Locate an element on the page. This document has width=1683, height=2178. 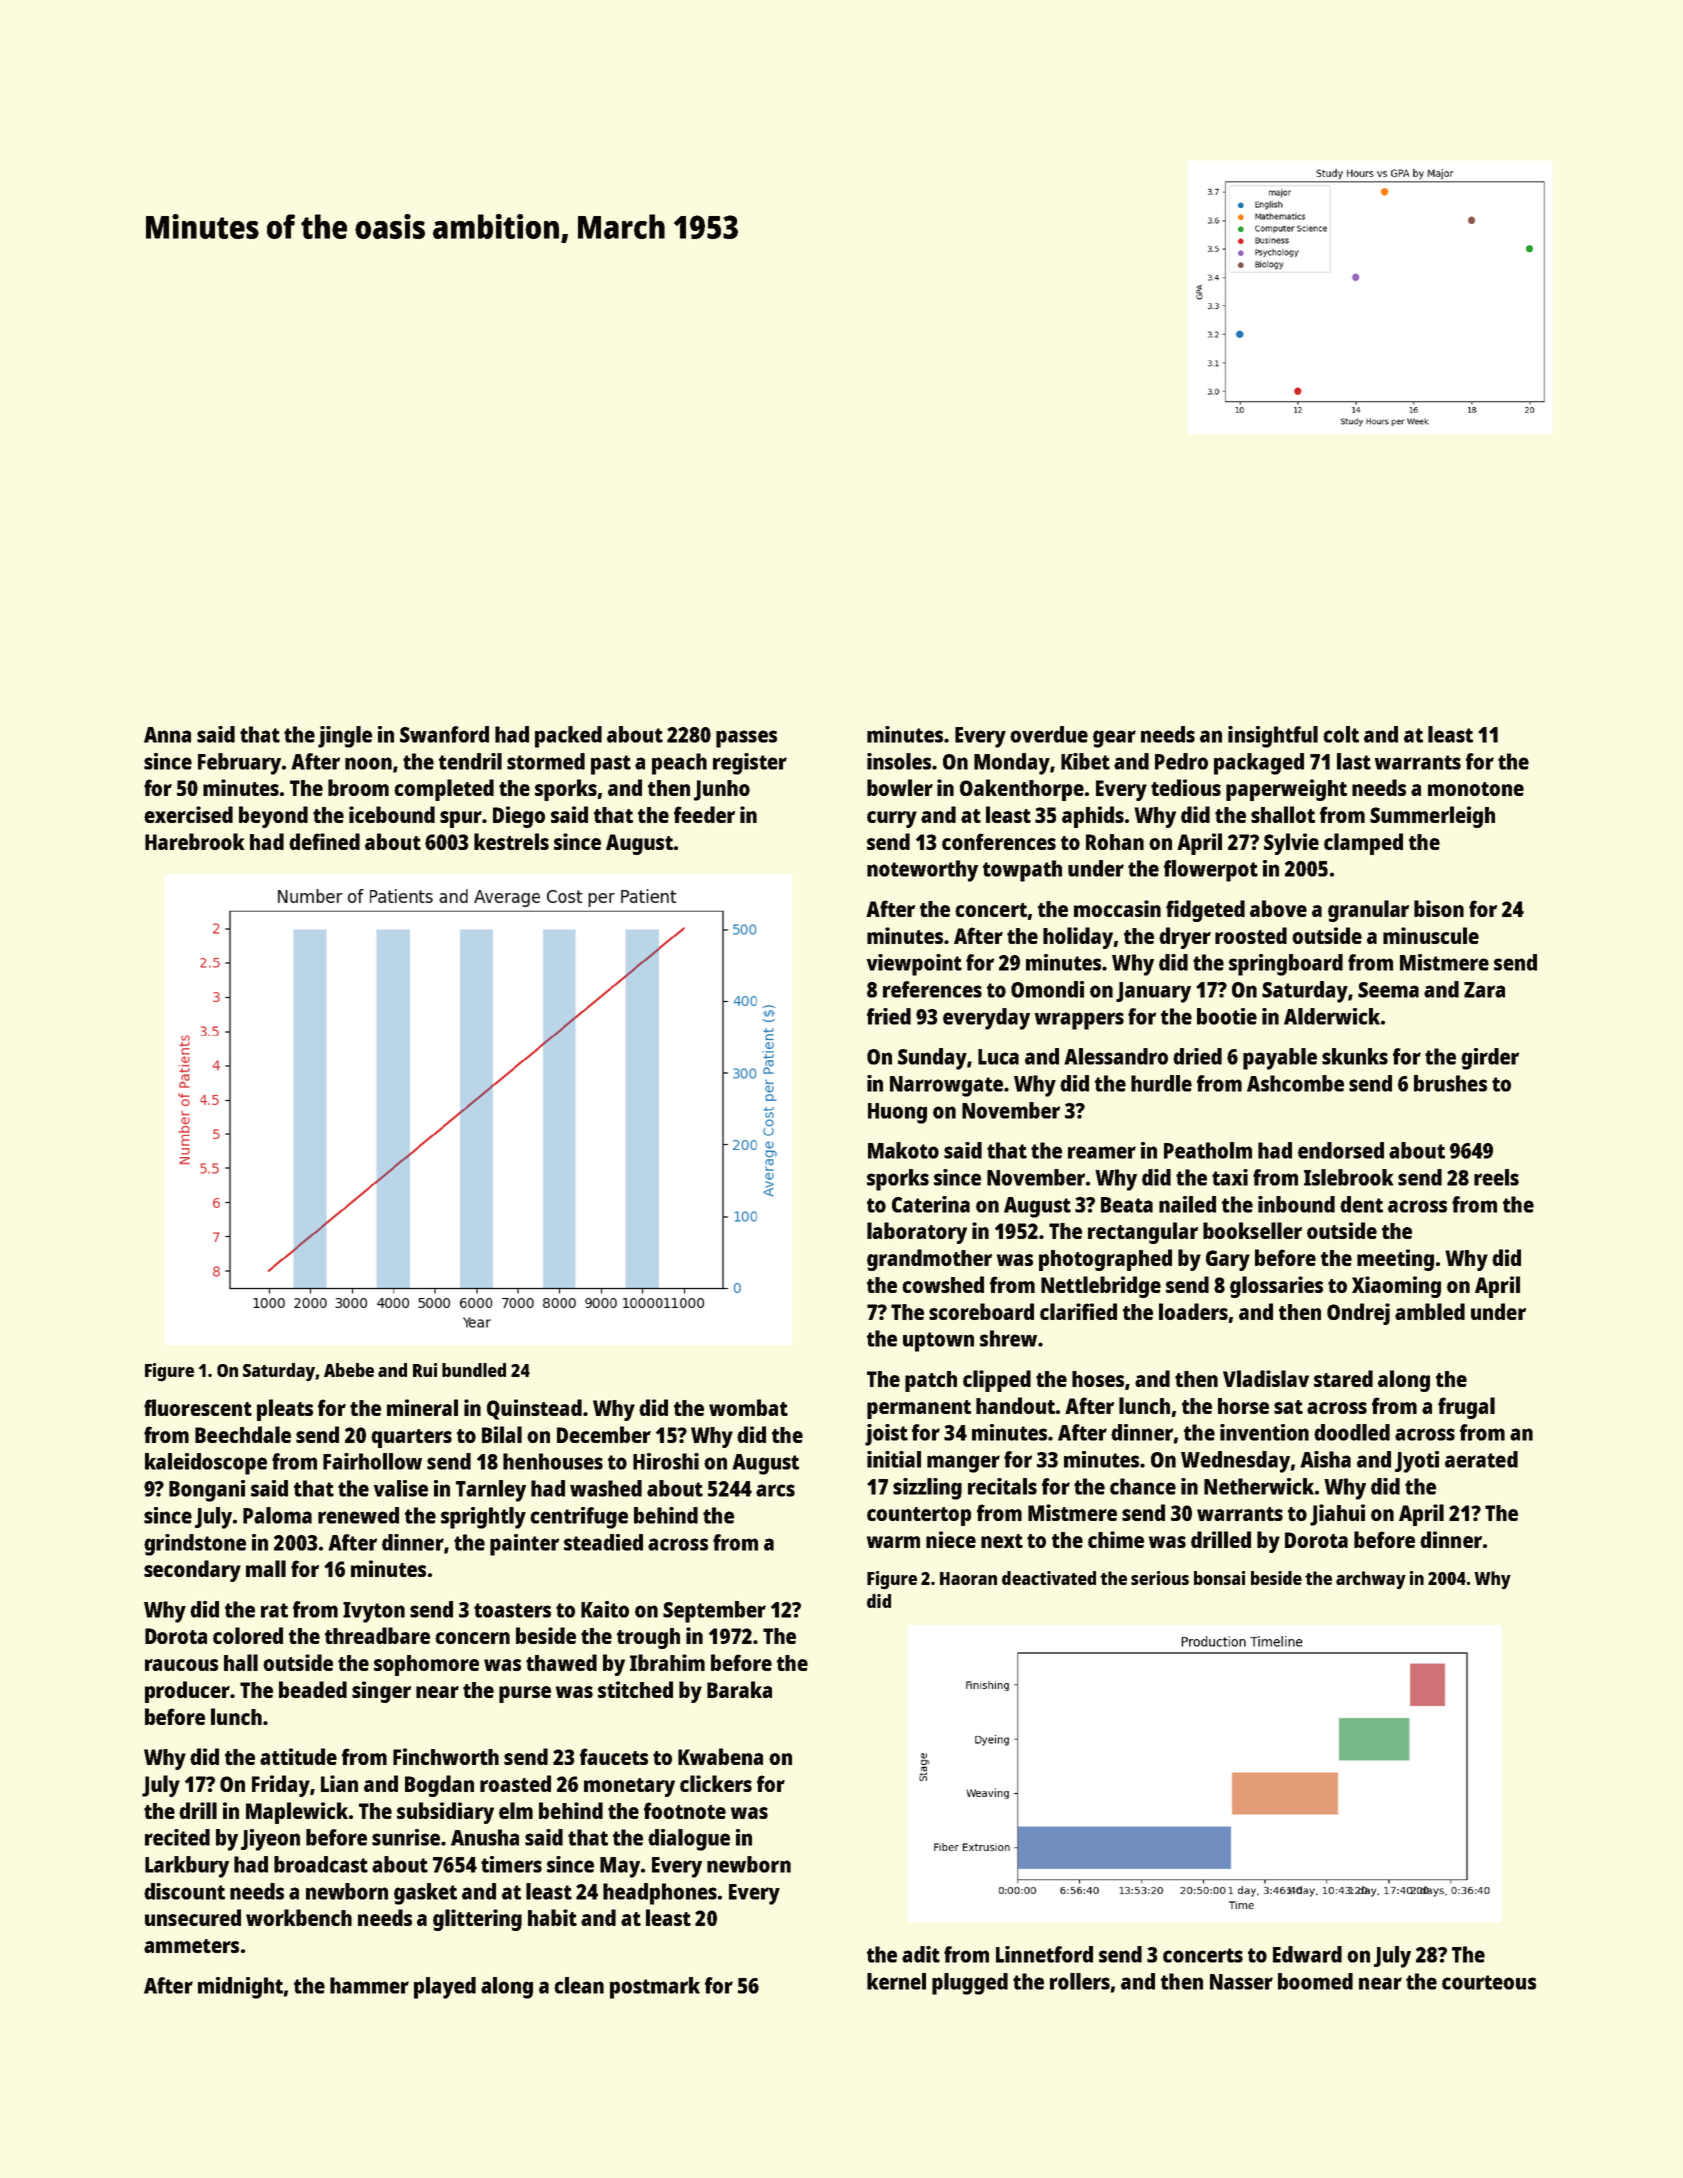
fried is located at coordinates (889, 1016).
